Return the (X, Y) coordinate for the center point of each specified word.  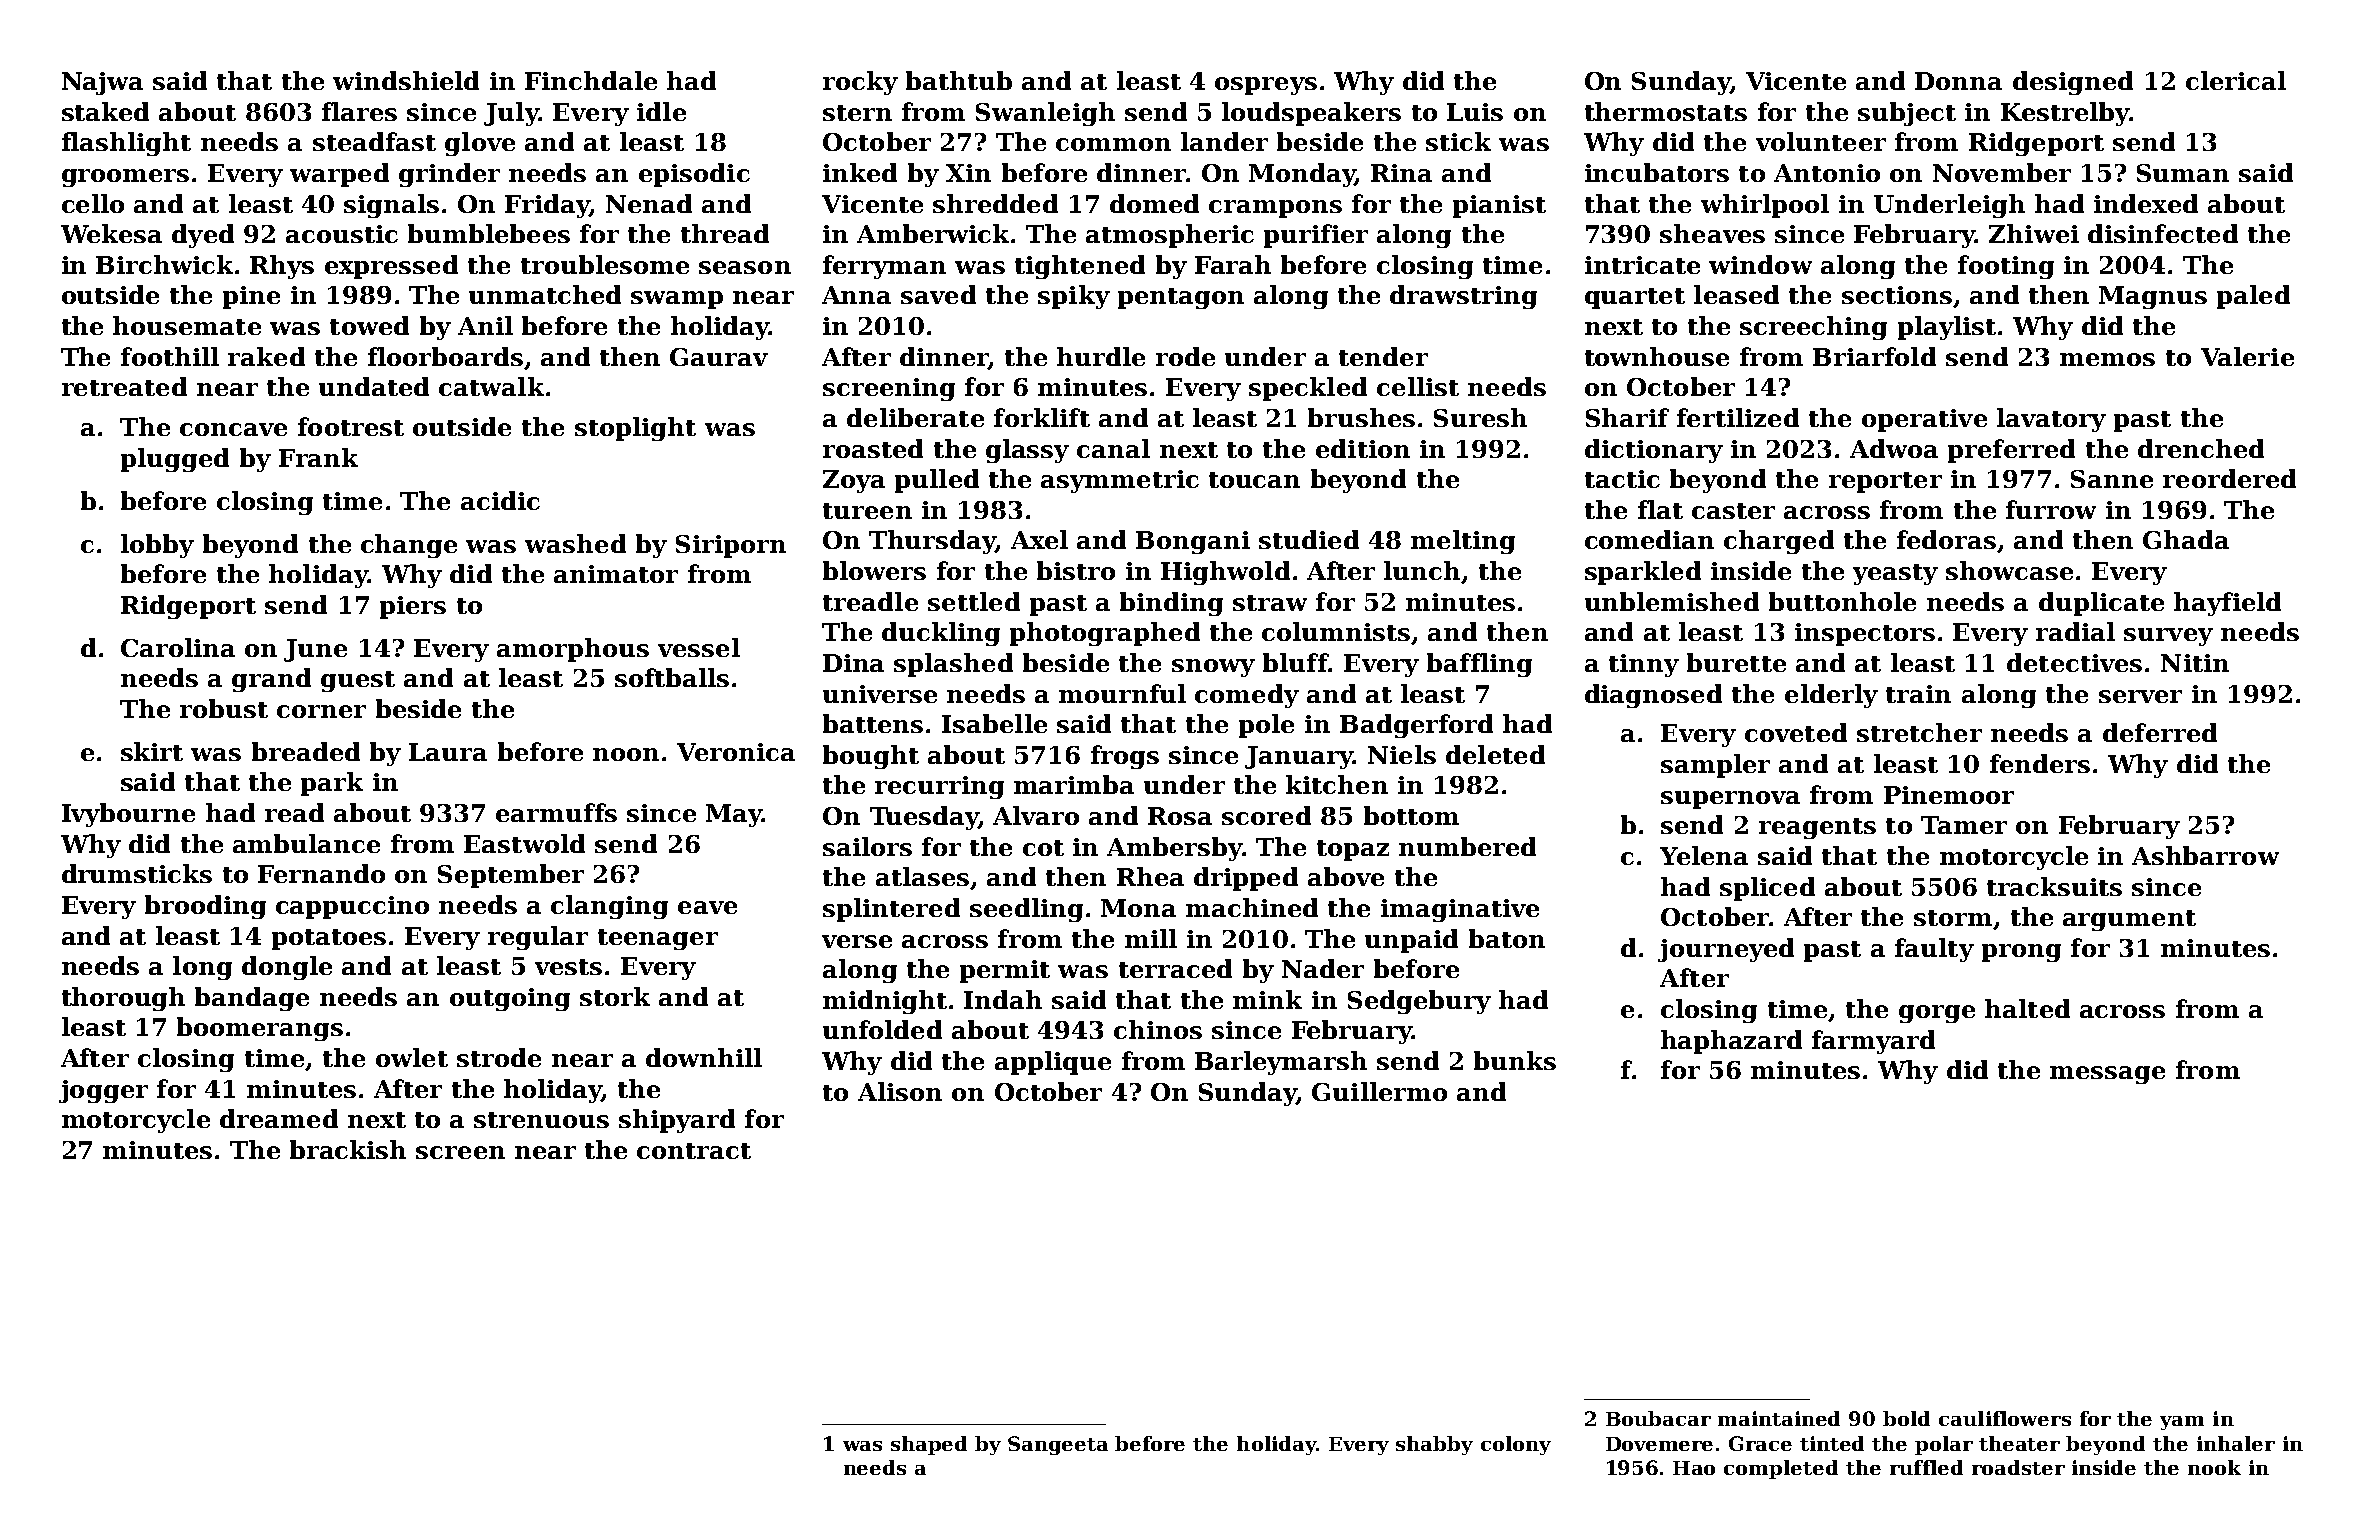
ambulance (306, 843)
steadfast (374, 141)
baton (1507, 938)
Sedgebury (1419, 1002)
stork (615, 996)
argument (2129, 920)
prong (2021, 953)
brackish (348, 1149)
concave (233, 429)
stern (857, 113)
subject (1907, 114)
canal (1113, 448)
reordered (2229, 478)
